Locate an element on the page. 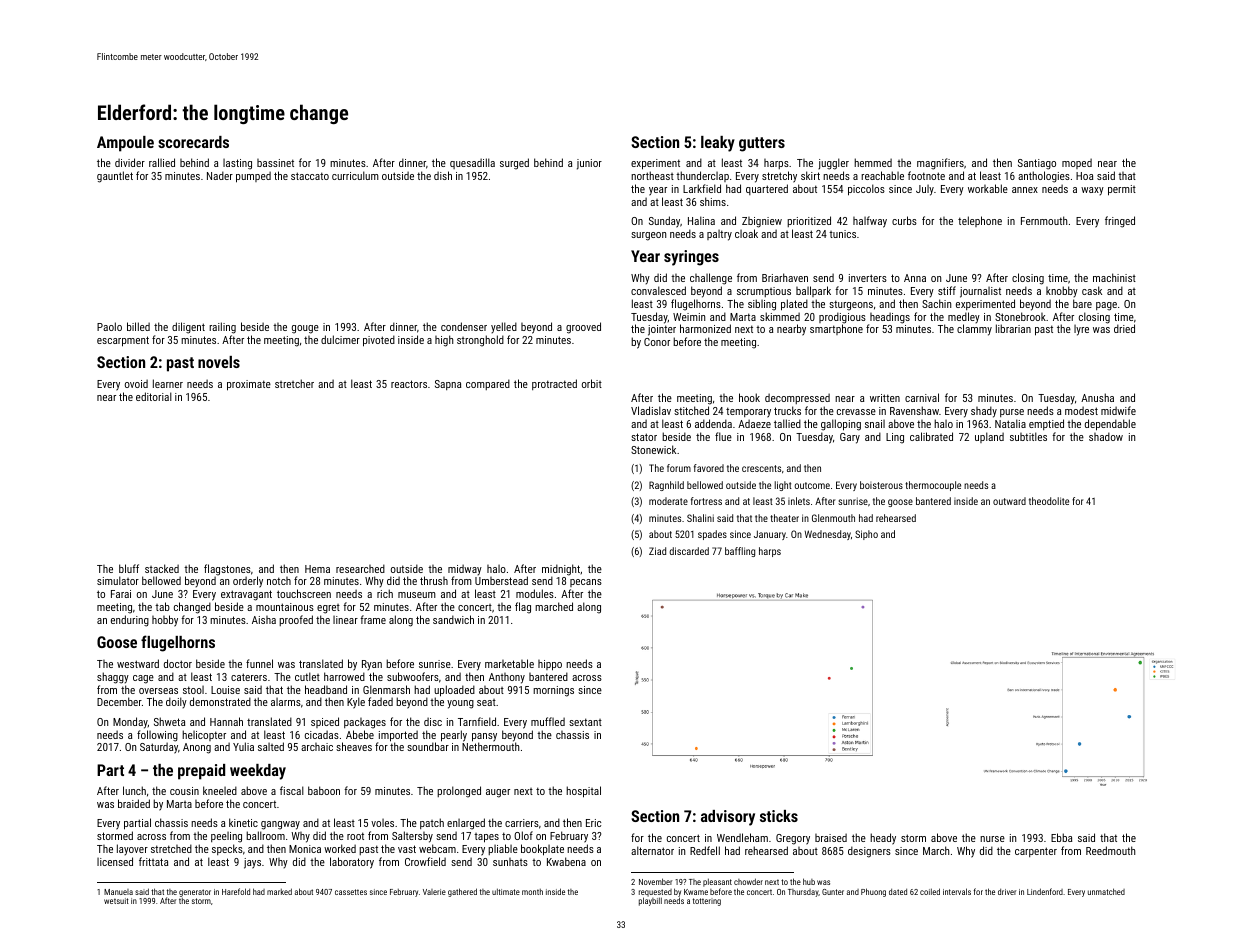 The height and width of the page is (952, 1233). convalesced is located at coordinates (658, 290).
